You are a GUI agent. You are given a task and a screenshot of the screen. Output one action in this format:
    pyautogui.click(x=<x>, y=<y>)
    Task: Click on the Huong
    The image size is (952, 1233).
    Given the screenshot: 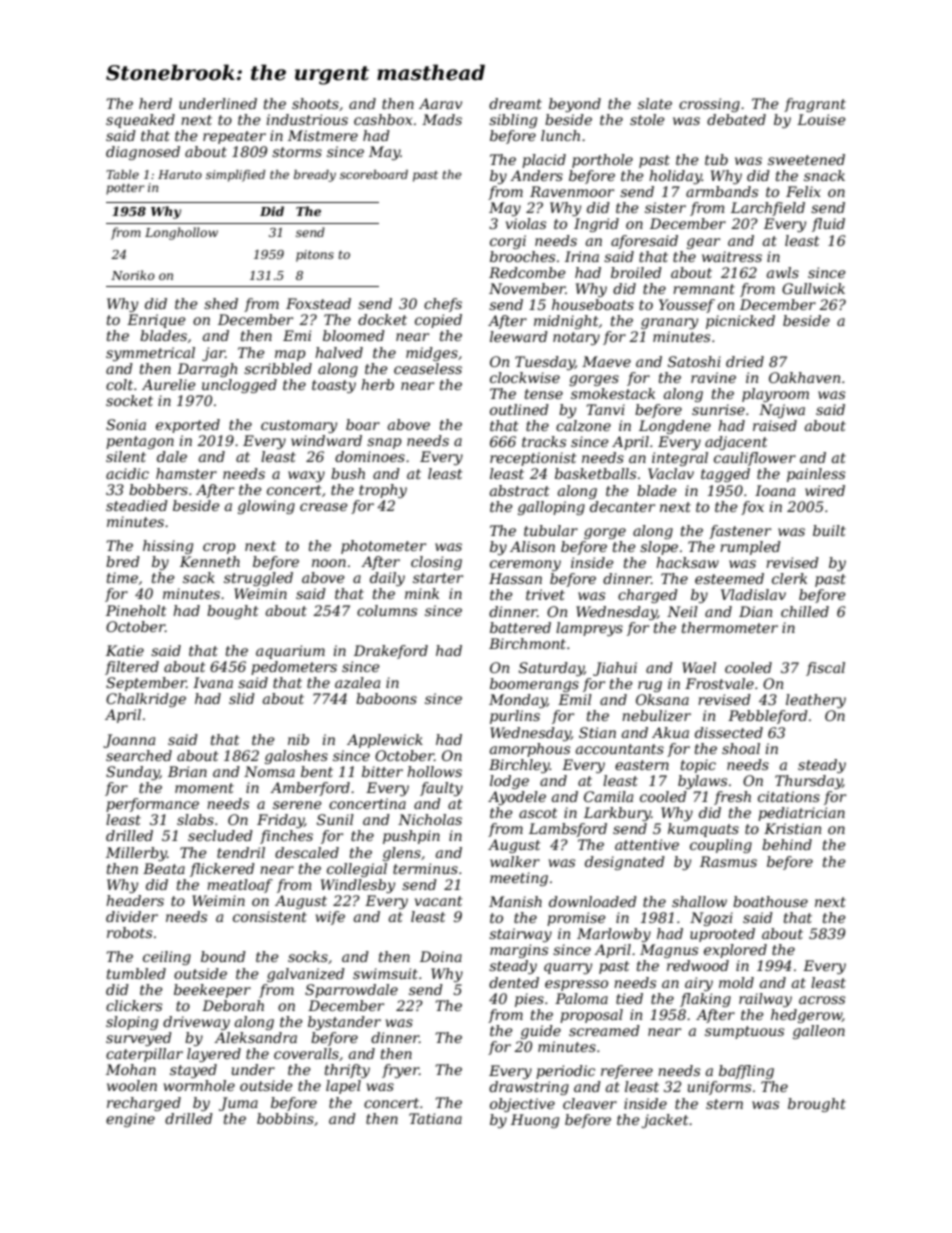 What is the action you would take?
    pyautogui.click(x=535, y=1121)
